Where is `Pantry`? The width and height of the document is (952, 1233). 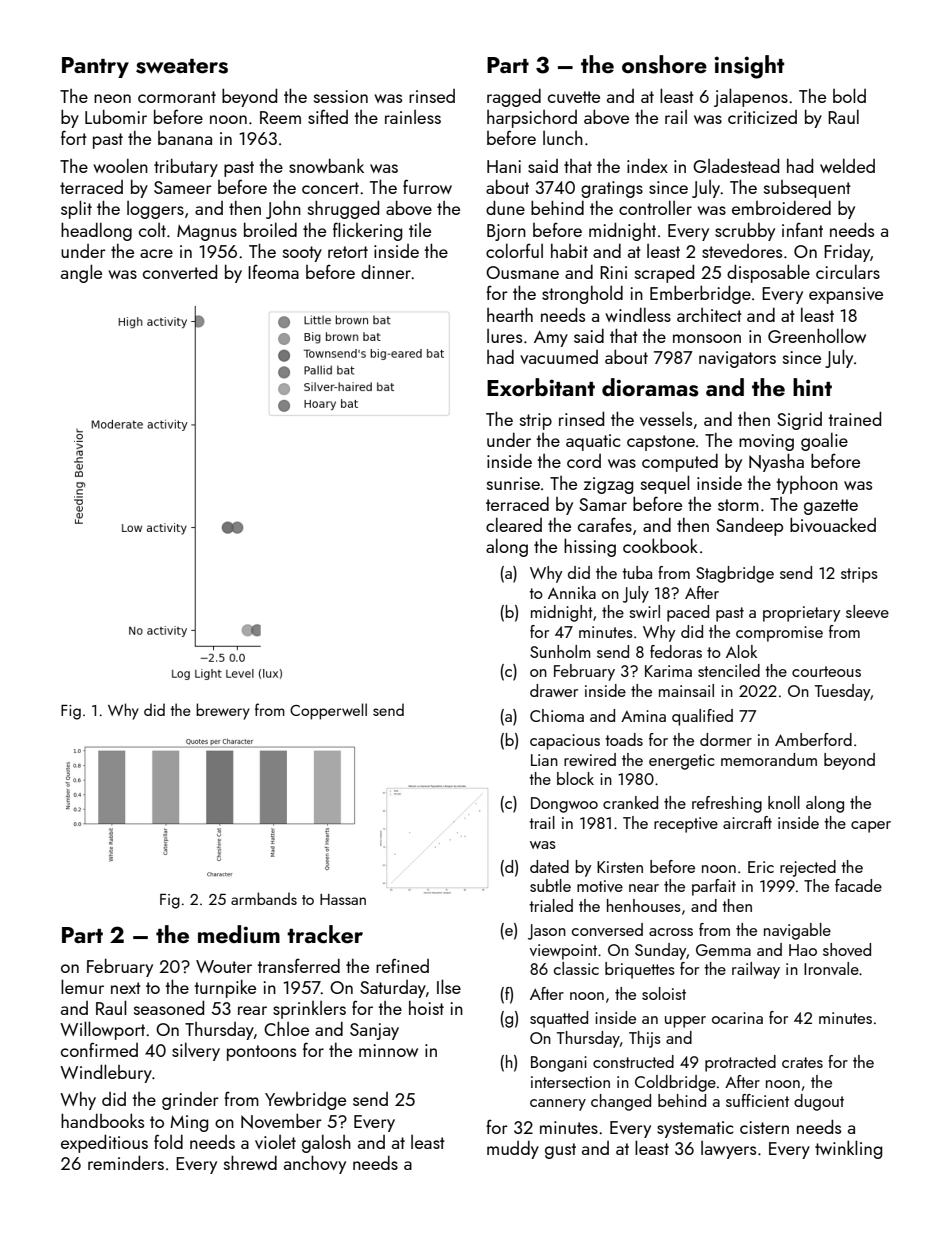 Pantry is located at coordinates (95, 67).
